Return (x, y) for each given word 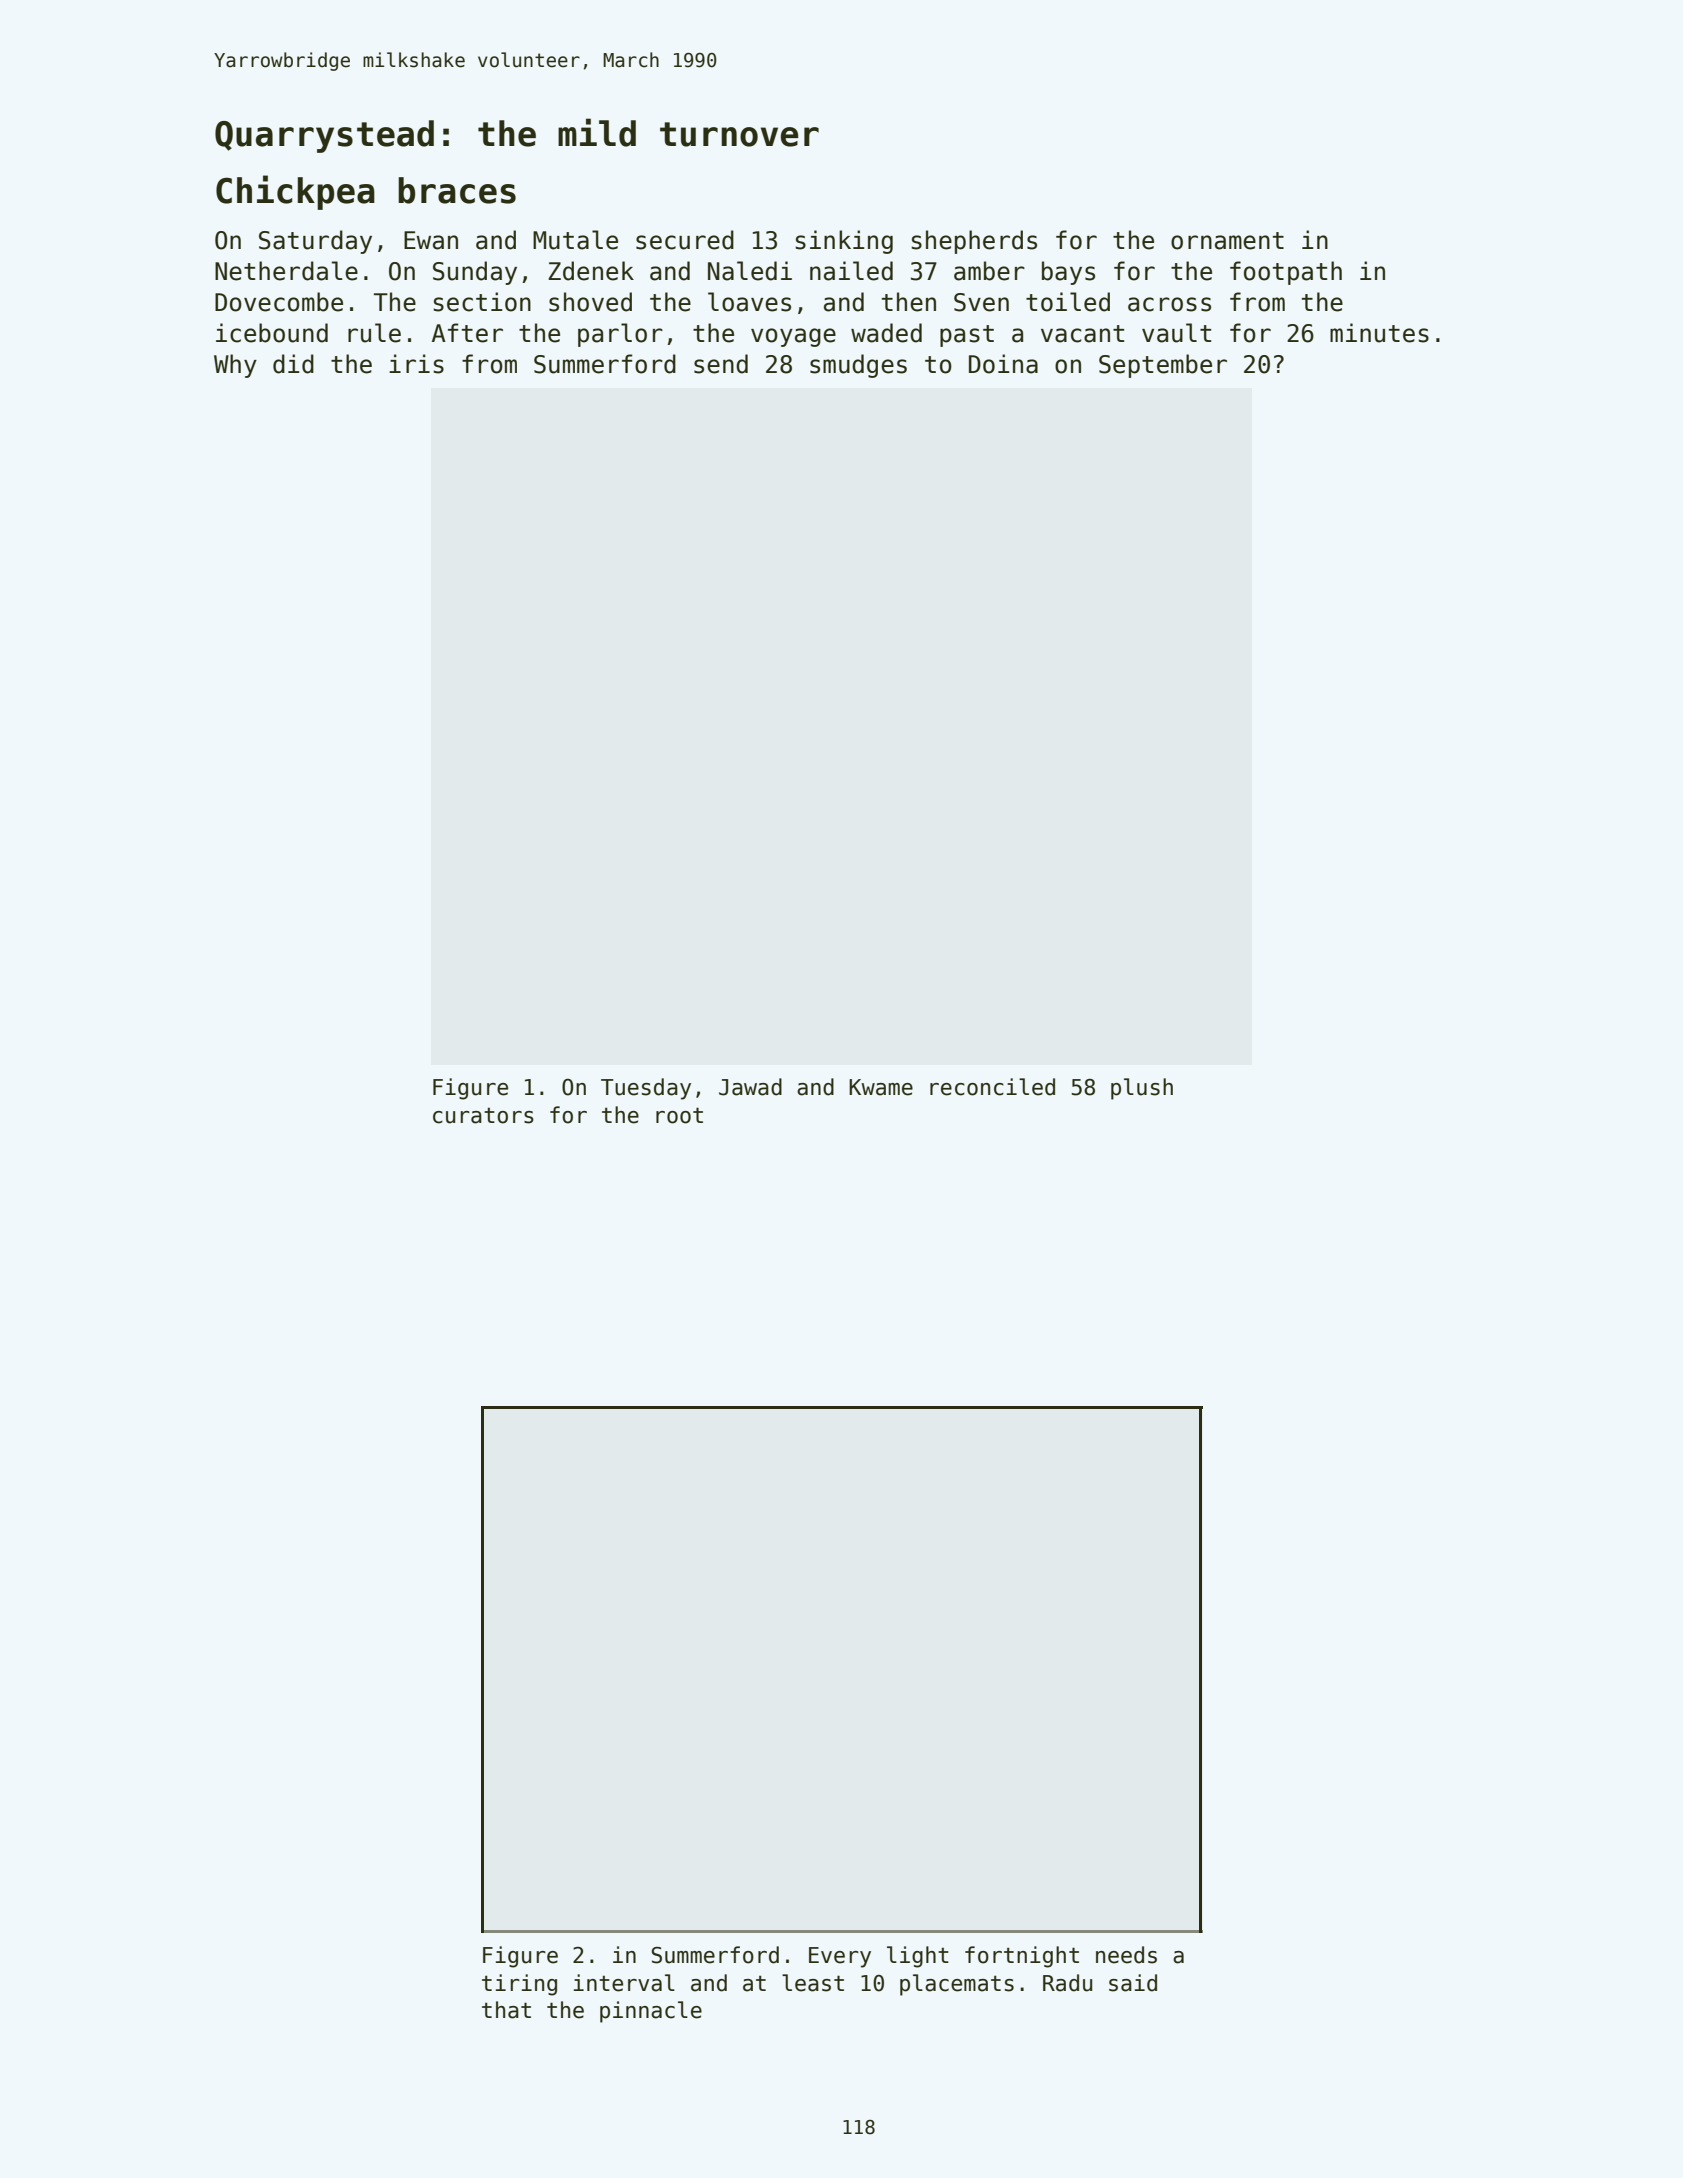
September (1163, 366)
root (679, 1115)
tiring (519, 1985)
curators (483, 1116)
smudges (858, 366)
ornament (1227, 241)
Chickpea (295, 192)
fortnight (1022, 1957)
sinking (844, 242)
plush (1142, 1089)
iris (416, 364)
